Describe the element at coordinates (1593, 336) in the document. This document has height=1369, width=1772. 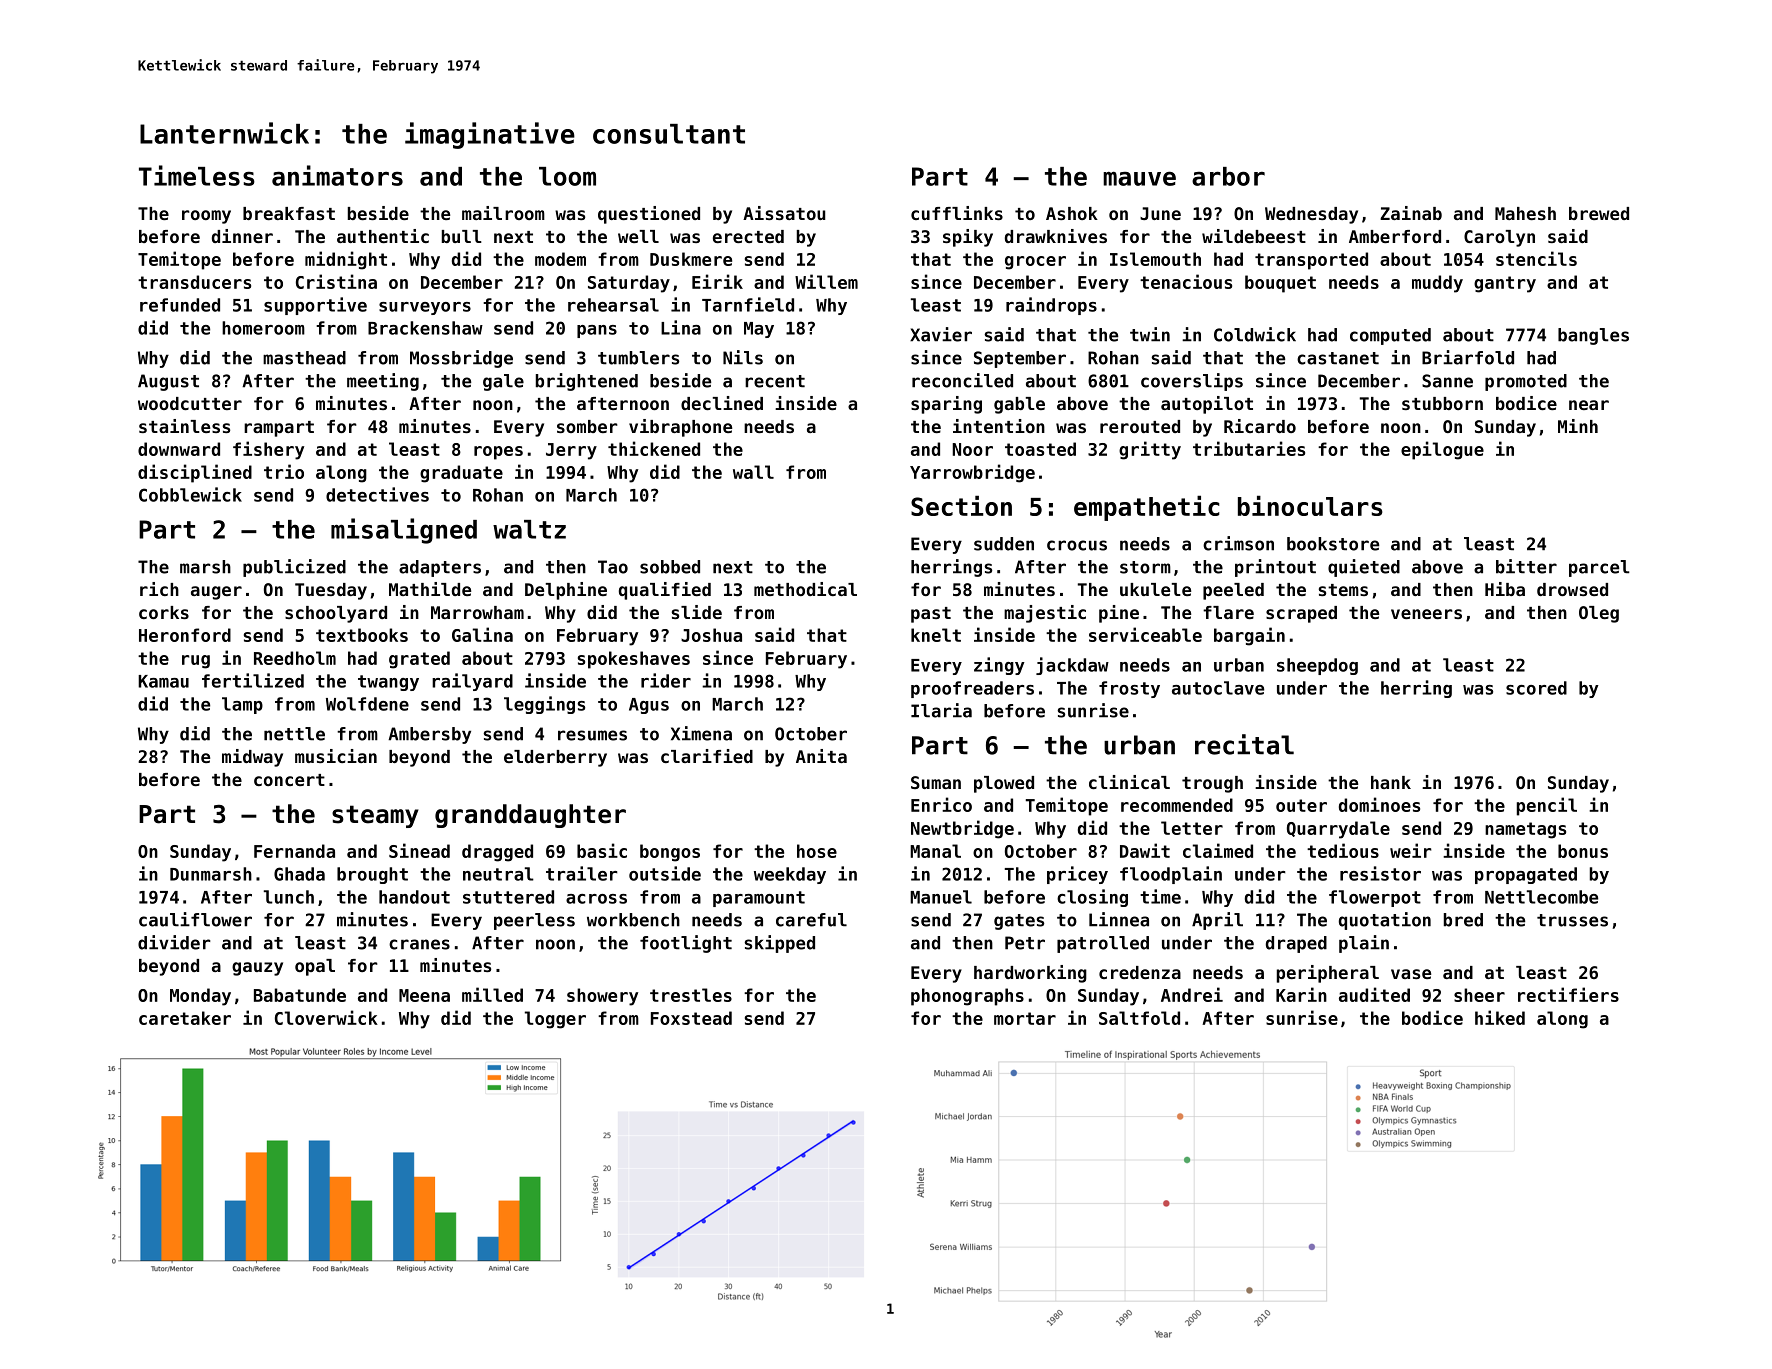
I see `bangles` at that location.
